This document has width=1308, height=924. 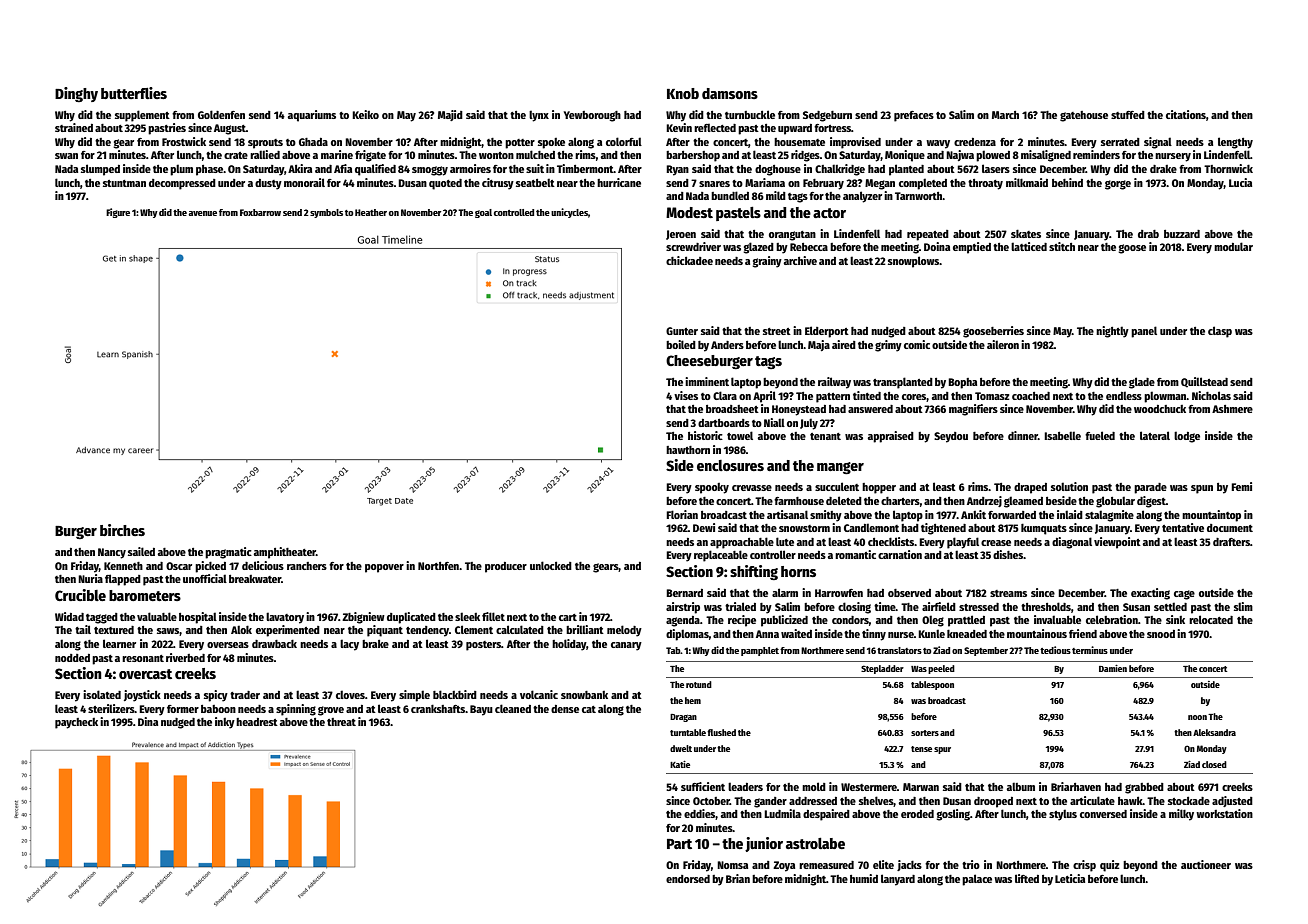 I want to click on threat, so click(x=341, y=722).
